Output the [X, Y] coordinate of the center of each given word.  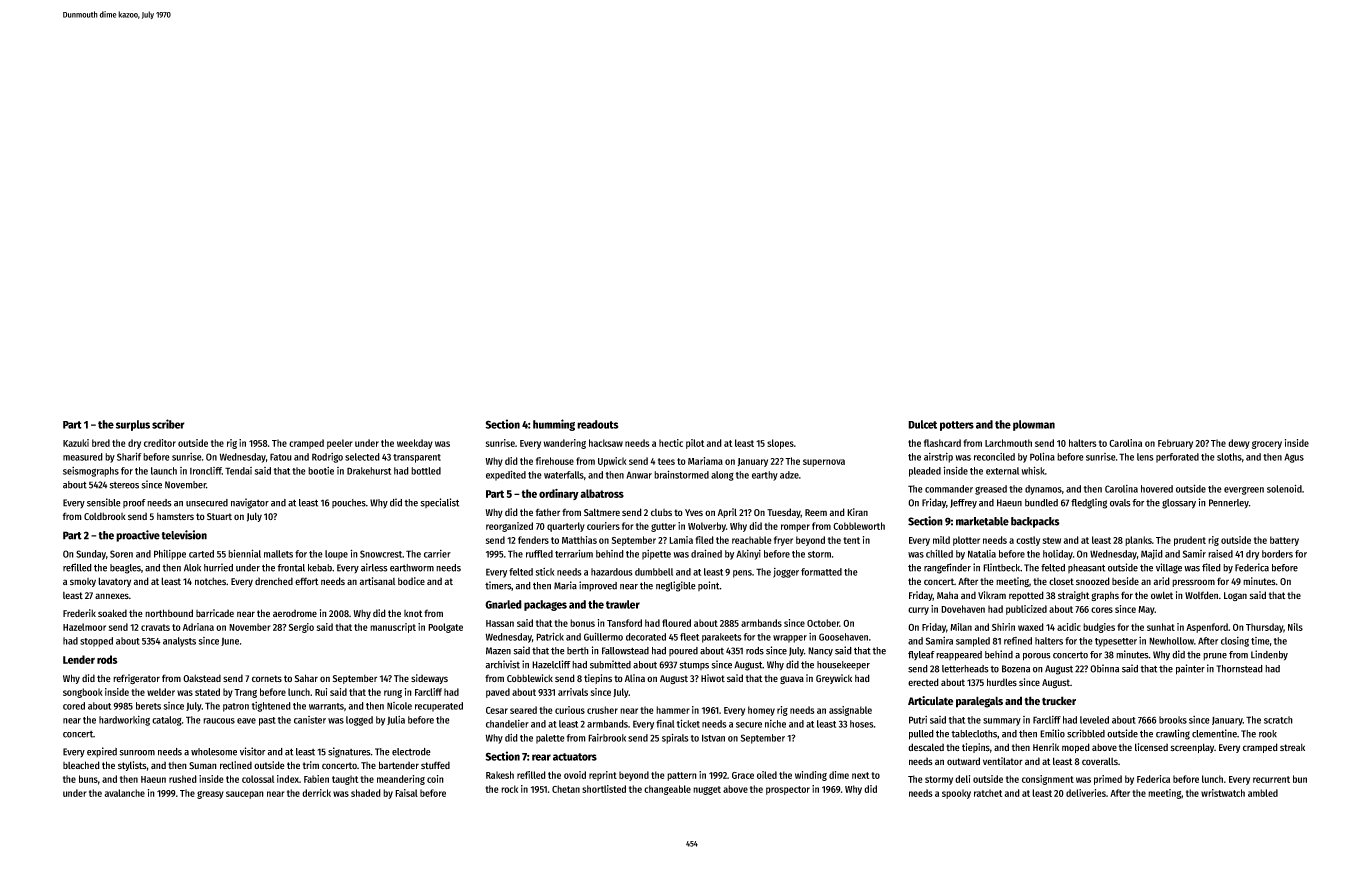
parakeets [721, 638]
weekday [415, 444]
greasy [210, 795]
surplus [133, 425]
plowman [1034, 425]
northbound [169, 613]
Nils [1295, 627]
